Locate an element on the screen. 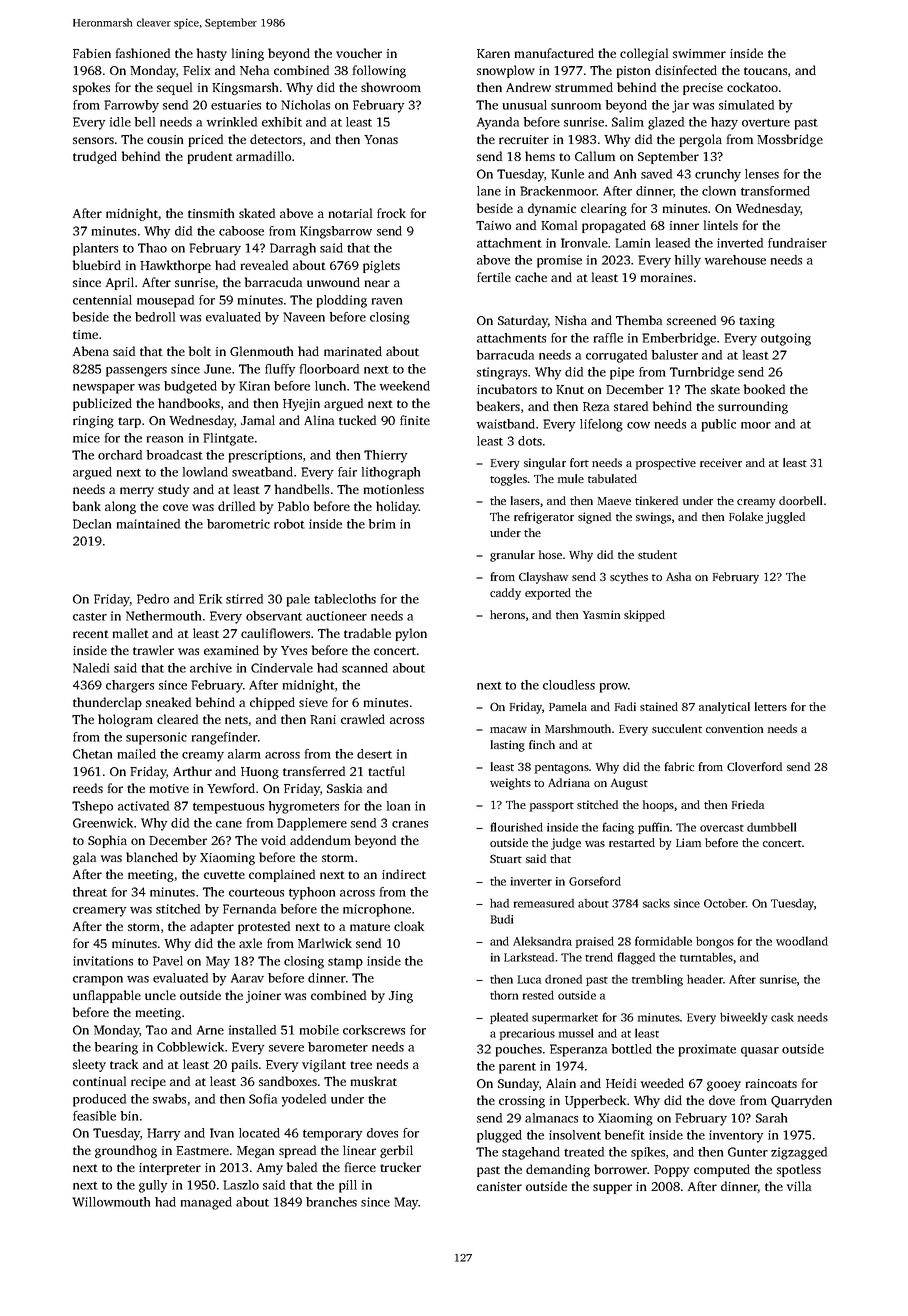  swimmer is located at coordinates (699, 53).
